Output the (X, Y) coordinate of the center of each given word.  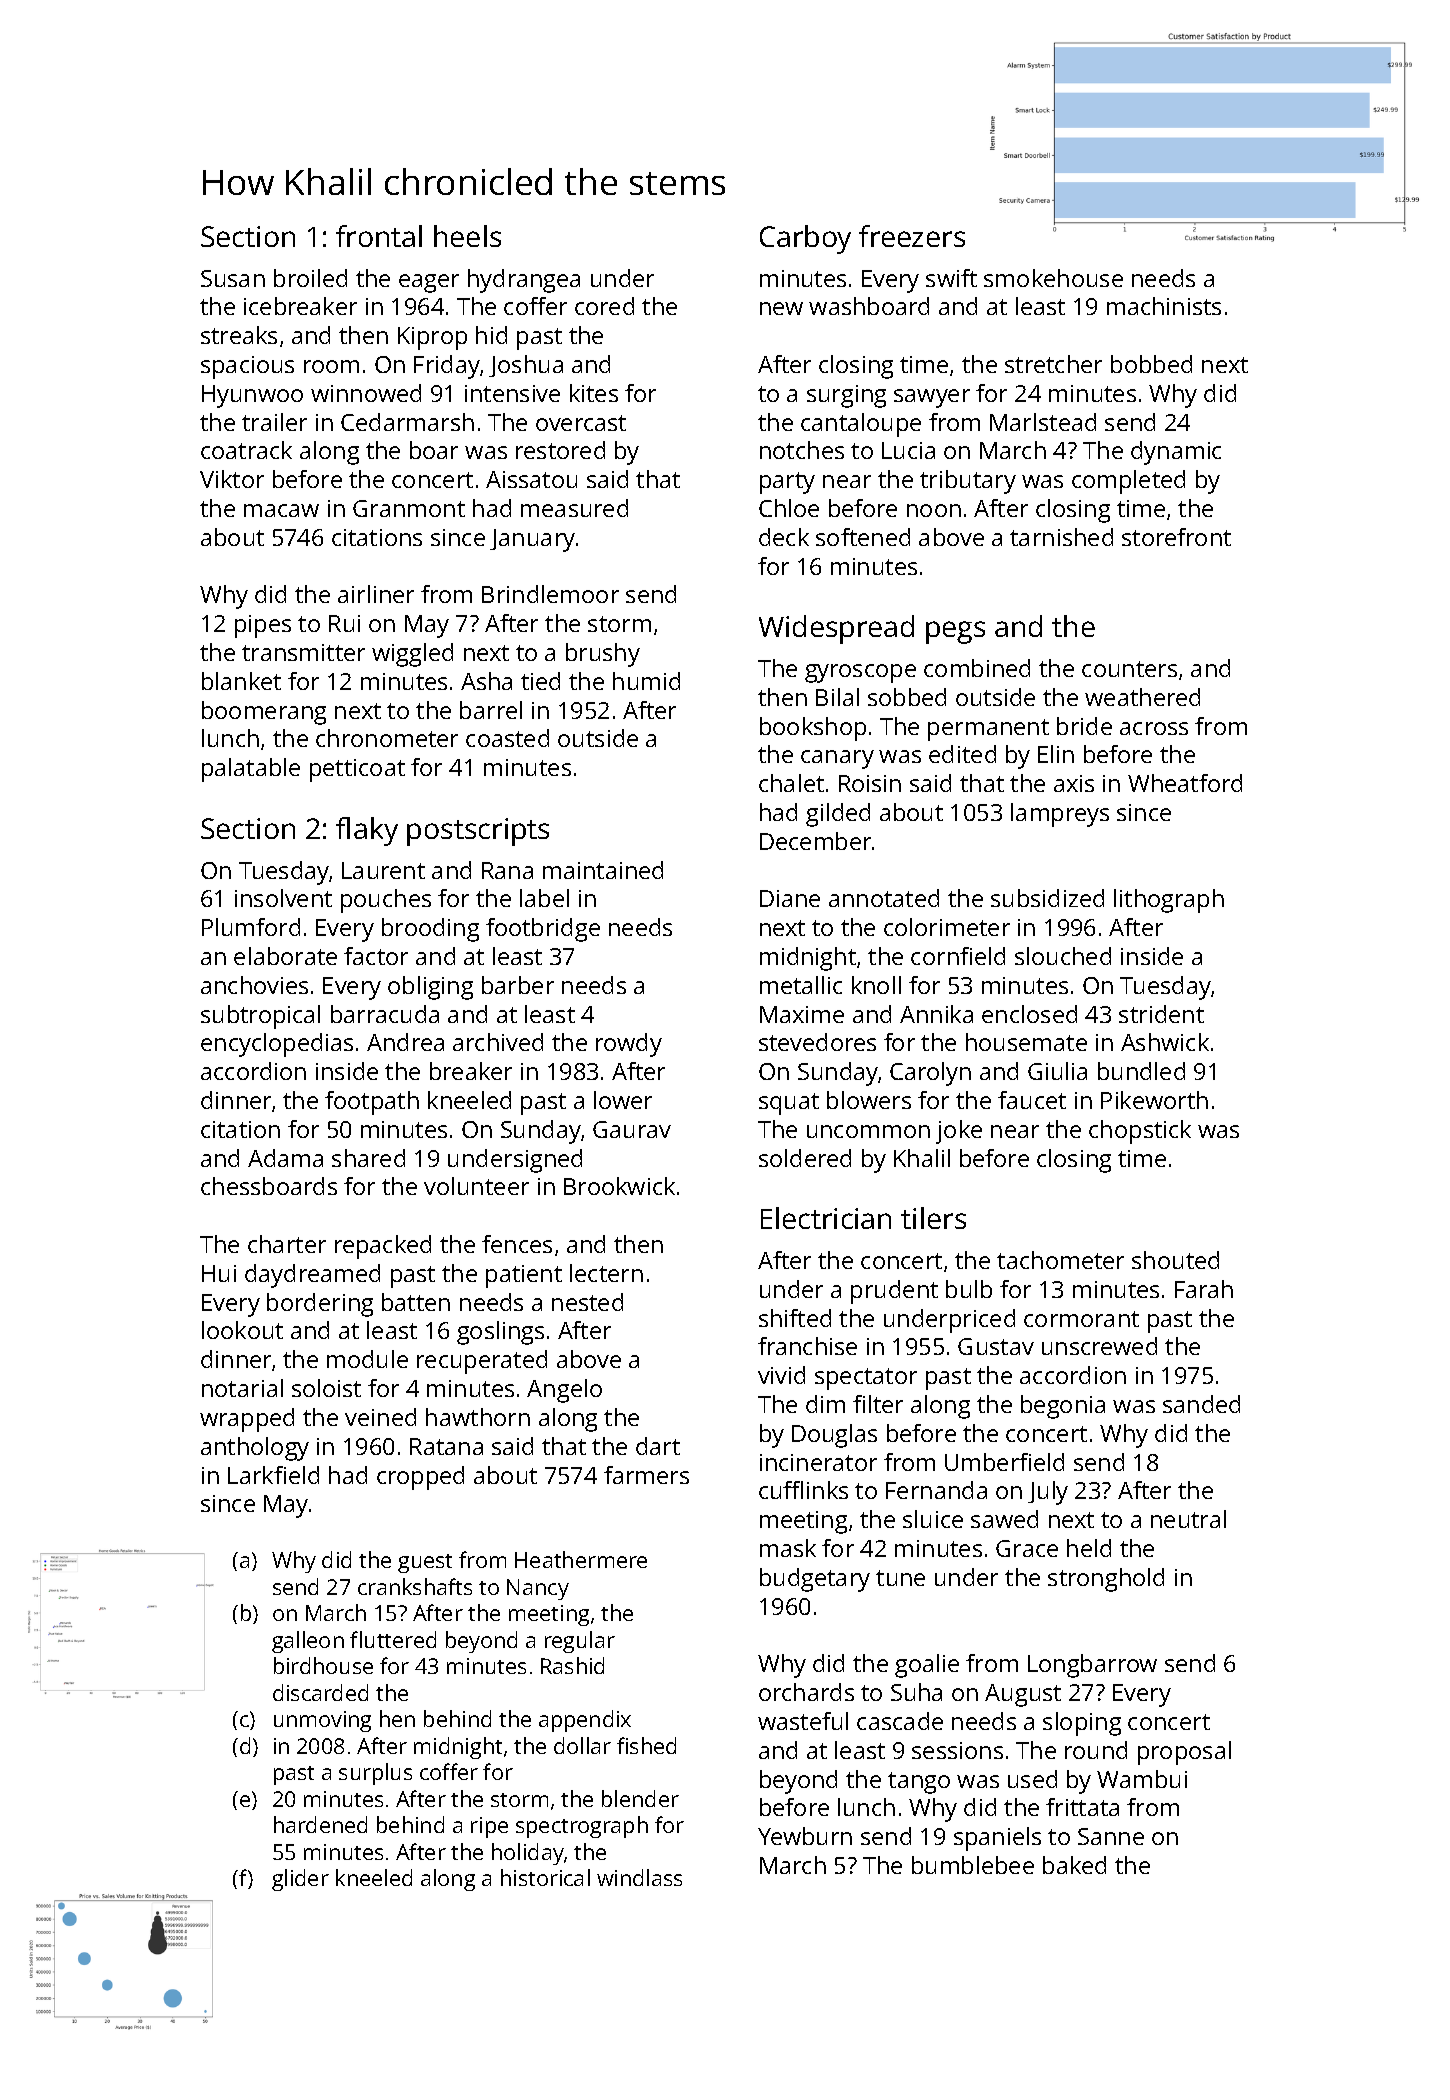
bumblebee (973, 1865)
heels (467, 236)
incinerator (818, 1462)
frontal (379, 236)
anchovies (254, 985)
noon (934, 510)
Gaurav (632, 1129)
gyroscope (860, 673)
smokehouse (1053, 278)
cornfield (958, 956)
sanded (1201, 1404)
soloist (326, 1388)
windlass (639, 1877)
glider (300, 1880)
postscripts (478, 832)
